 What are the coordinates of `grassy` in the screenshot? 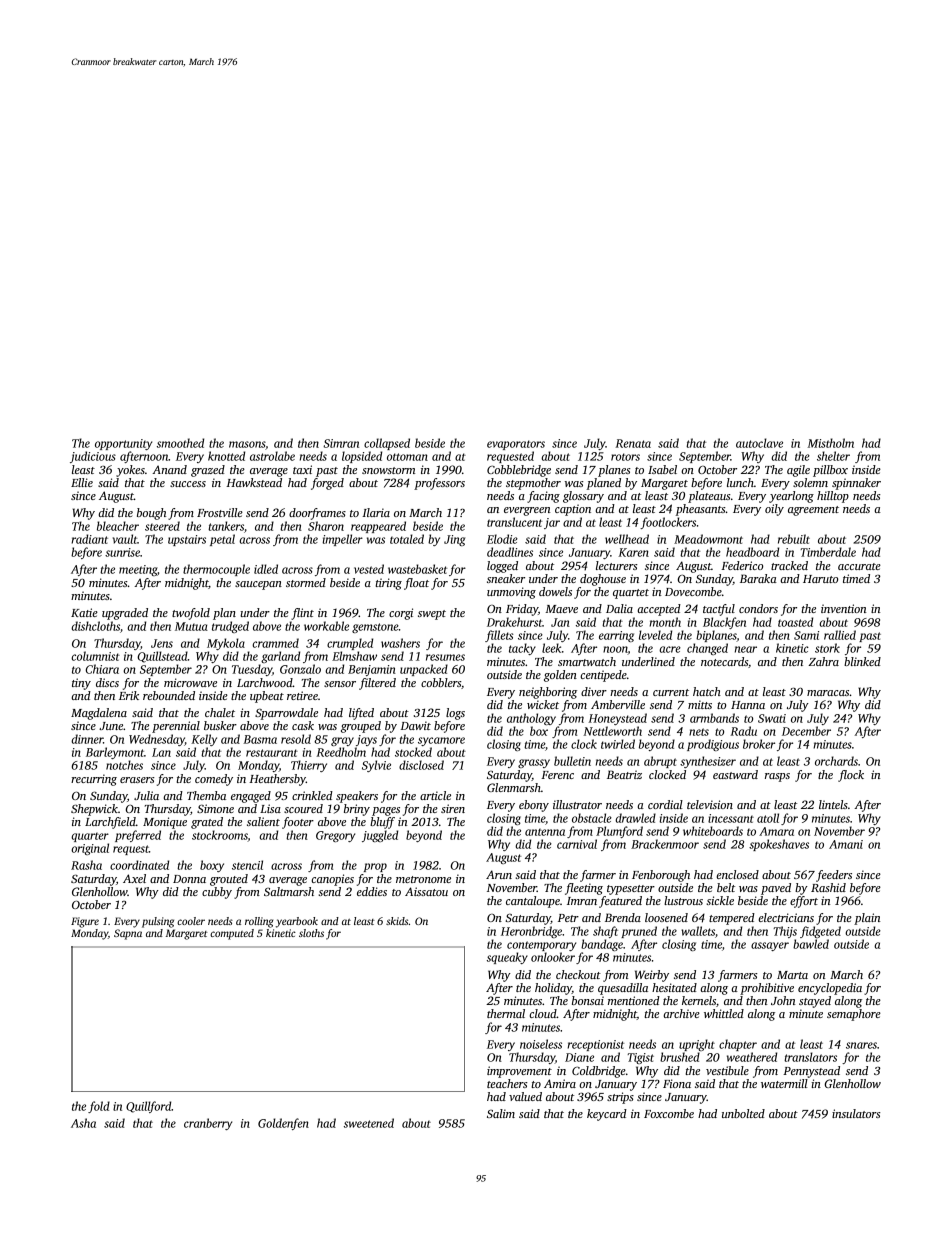 It's located at (534, 763).
